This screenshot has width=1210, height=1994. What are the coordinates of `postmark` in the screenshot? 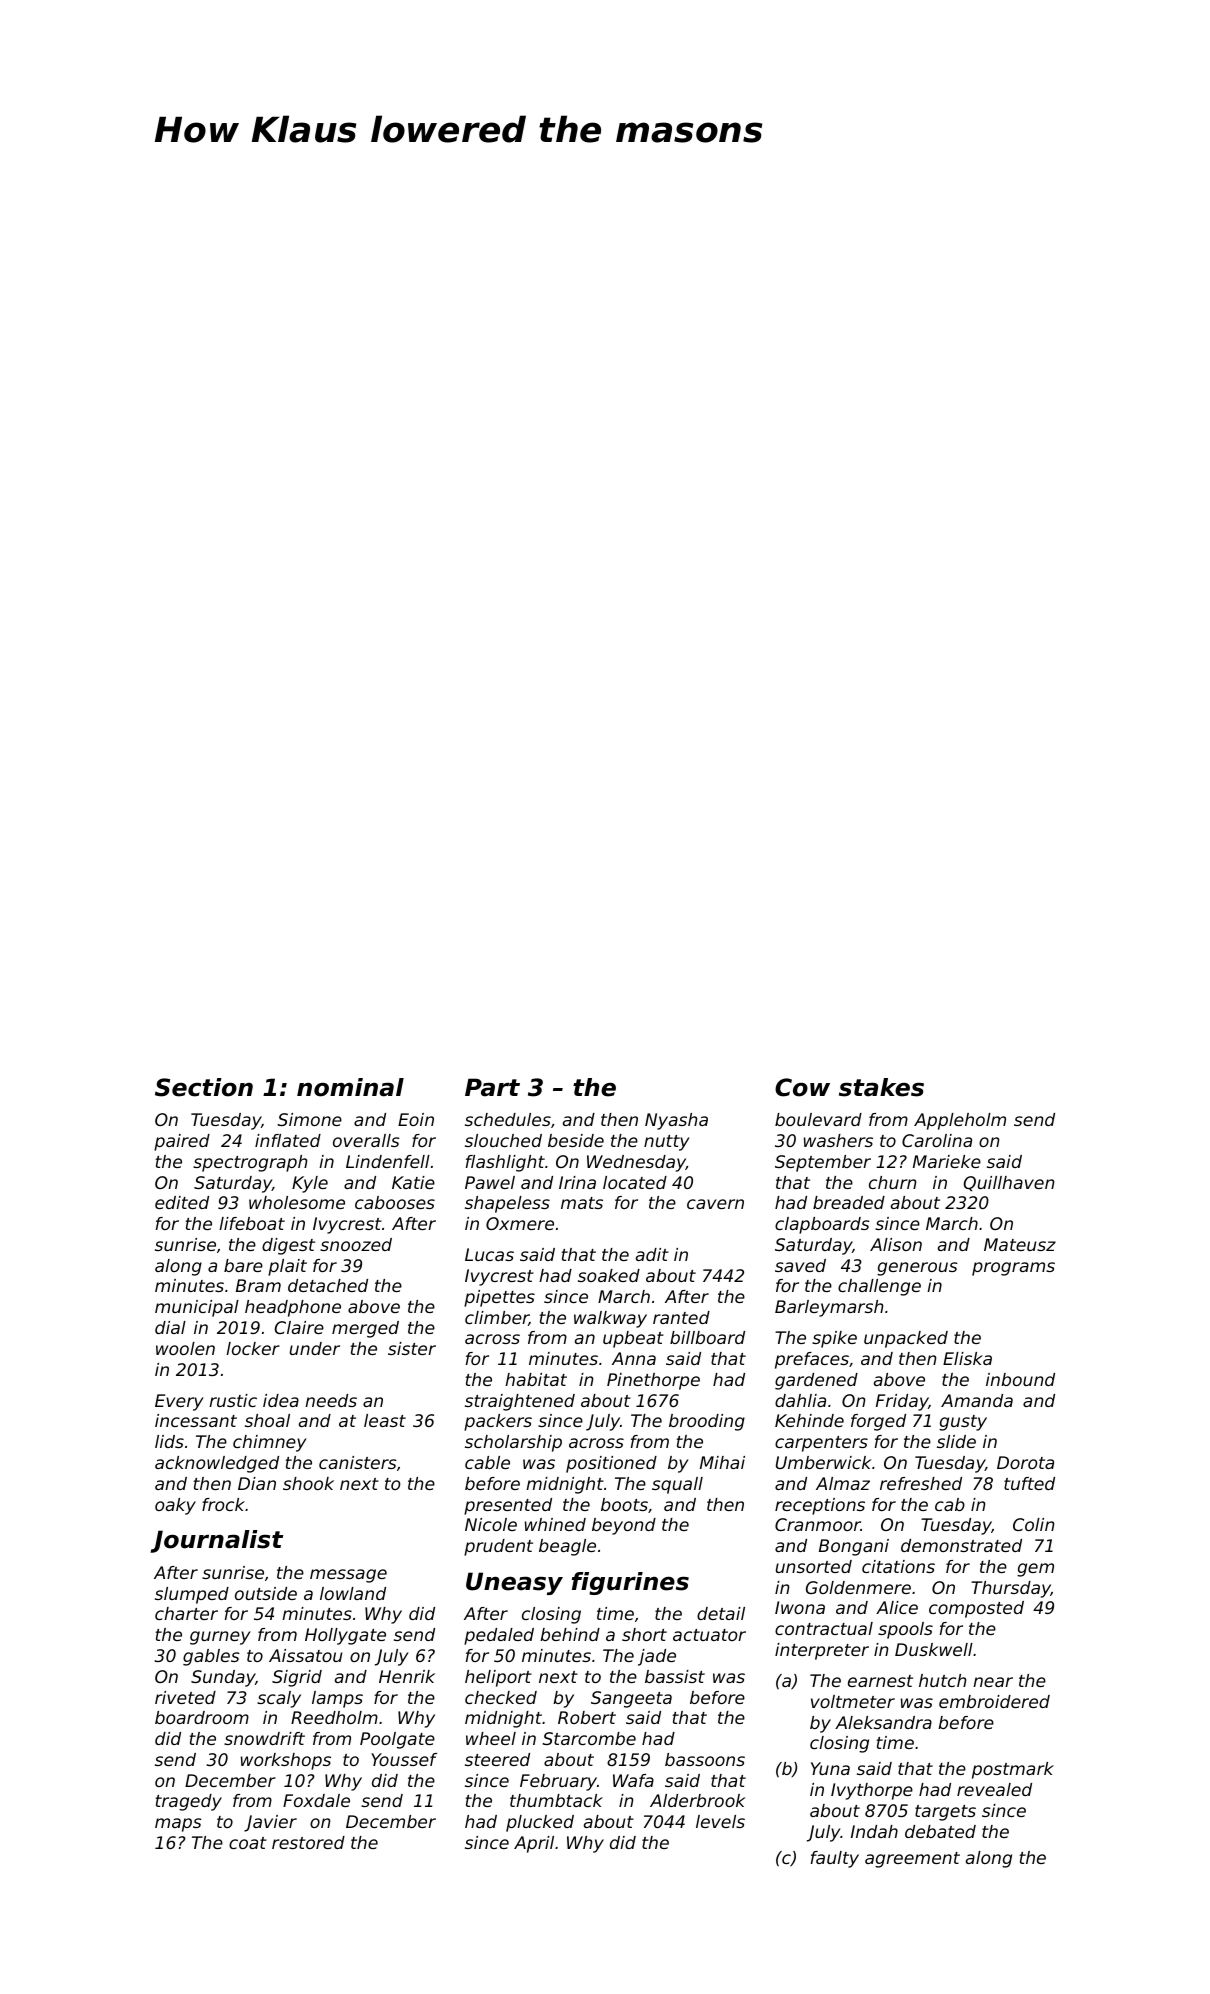 It's located at (1013, 1770).
